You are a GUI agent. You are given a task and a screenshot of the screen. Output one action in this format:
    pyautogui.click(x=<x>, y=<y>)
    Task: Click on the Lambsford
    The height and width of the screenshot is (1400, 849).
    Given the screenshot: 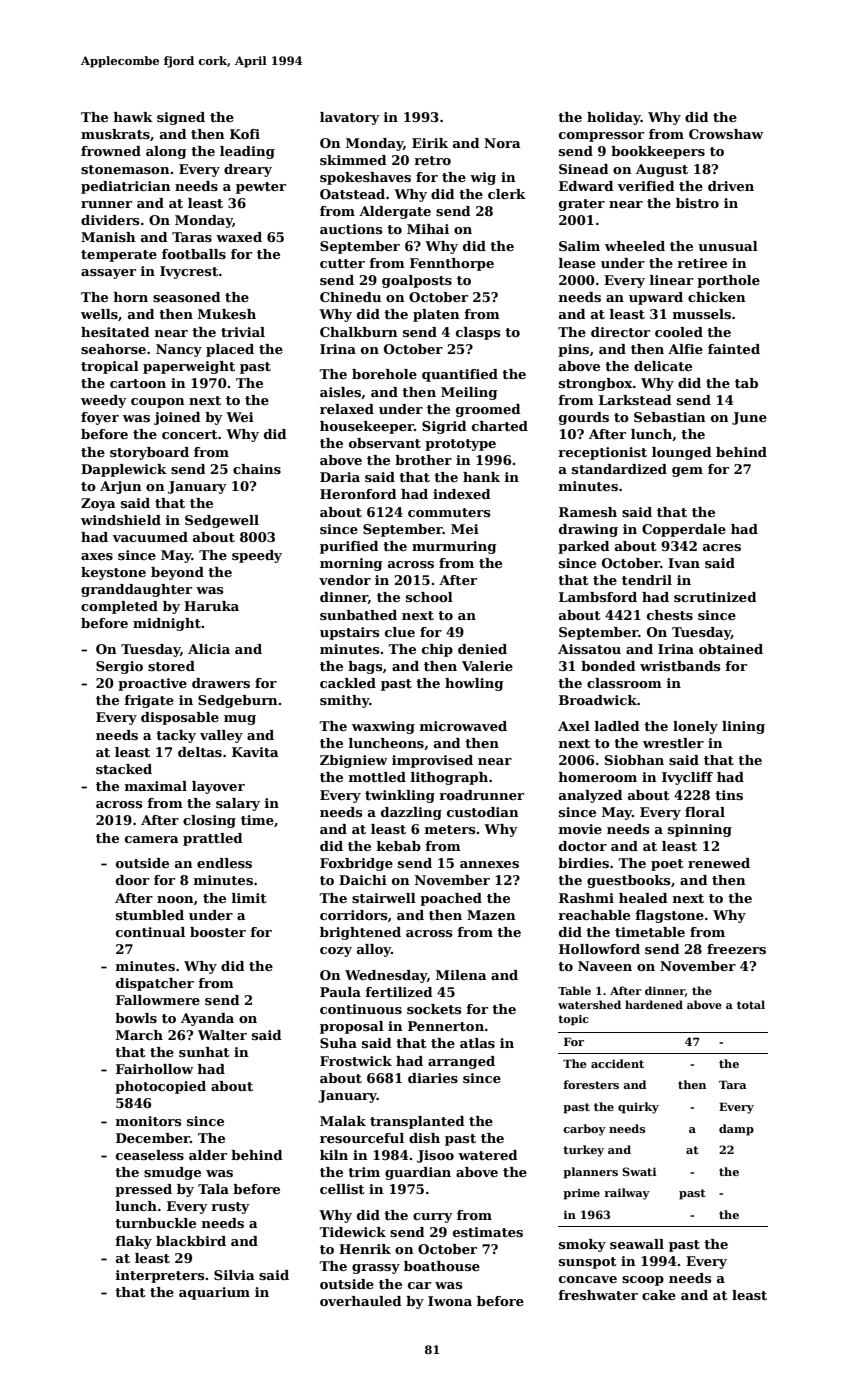 What is the action you would take?
    pyautogui.click(x=598, y=597)
